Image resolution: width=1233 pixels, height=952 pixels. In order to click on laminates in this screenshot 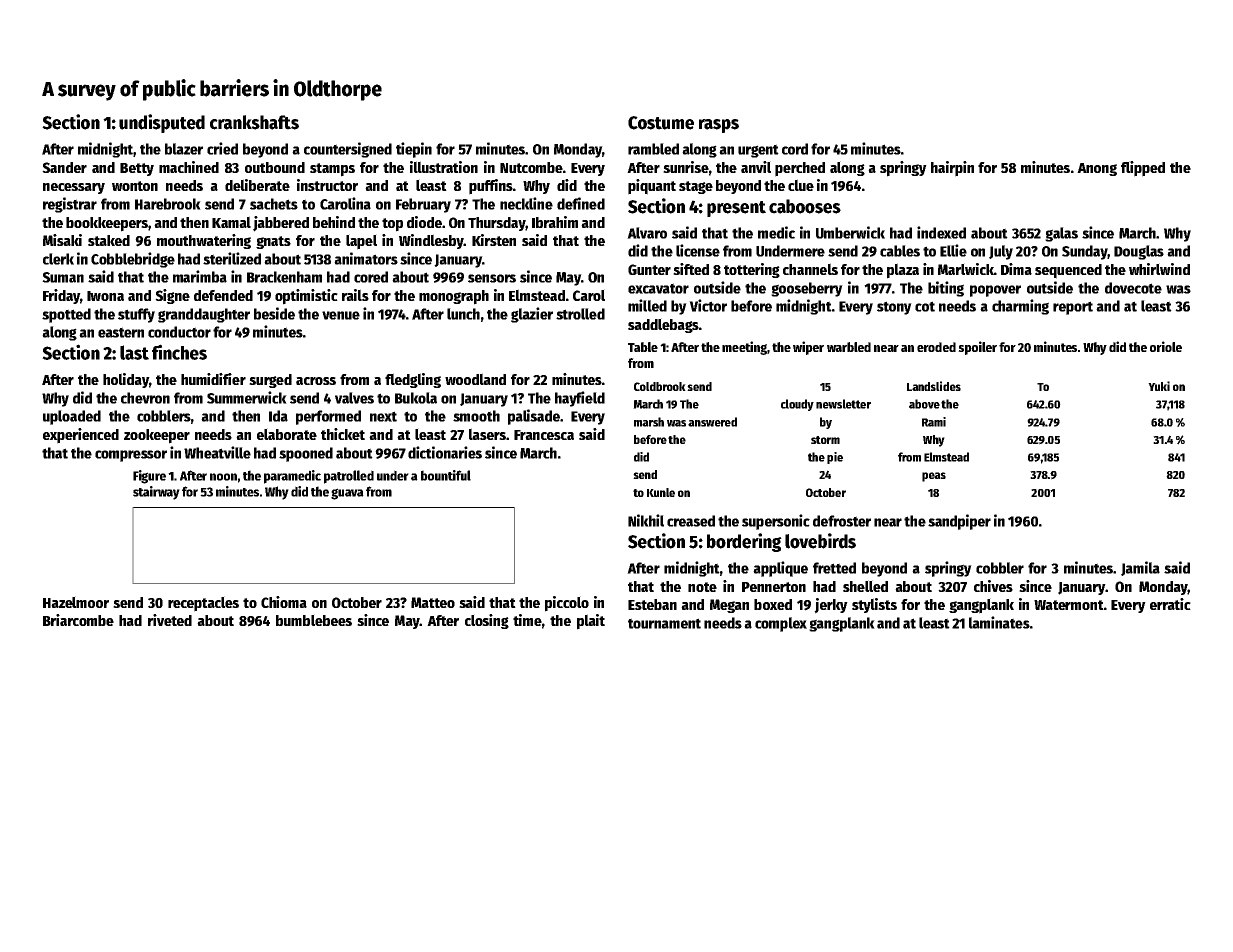, I will do `click(999, 622)`.
